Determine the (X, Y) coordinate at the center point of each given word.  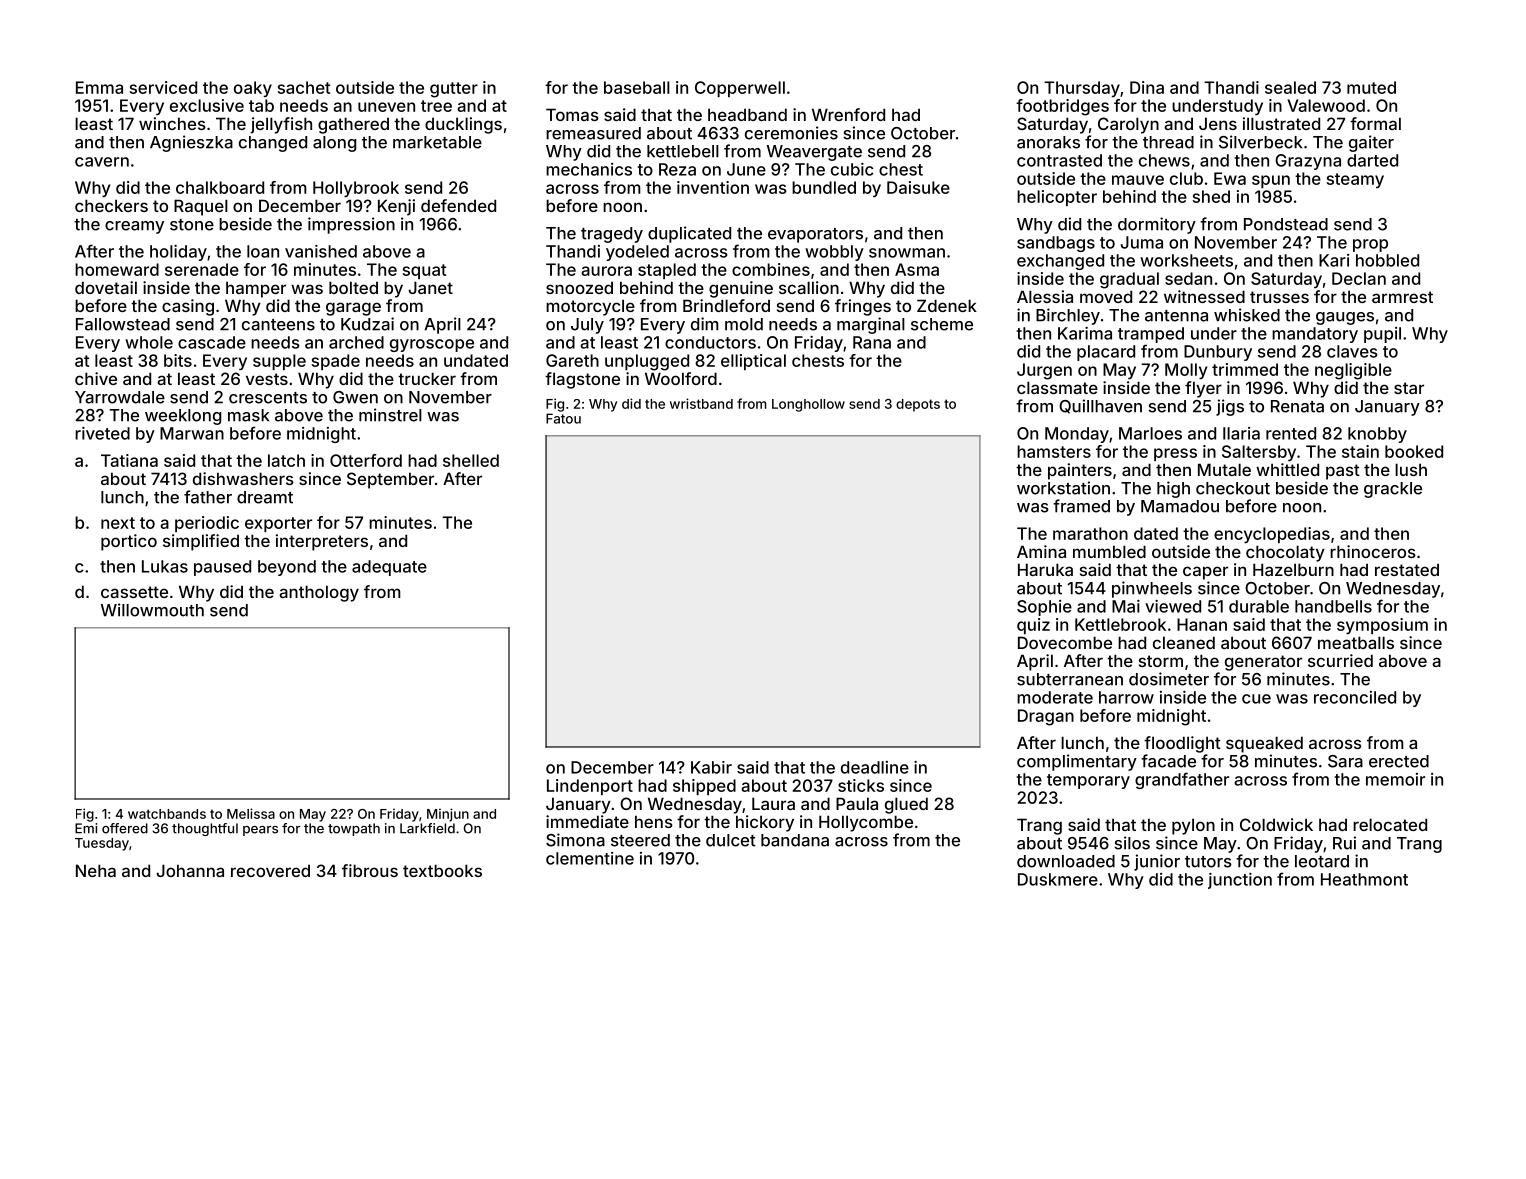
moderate (1055, 697)
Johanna (190, 870)
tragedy (612, 235)
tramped (1151, 335)
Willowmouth (152, 610)
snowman (907, 253)
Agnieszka (191, 143)
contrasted (1059, 160)
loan (263, 251)
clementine (590, 858)
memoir (1395, 779)
